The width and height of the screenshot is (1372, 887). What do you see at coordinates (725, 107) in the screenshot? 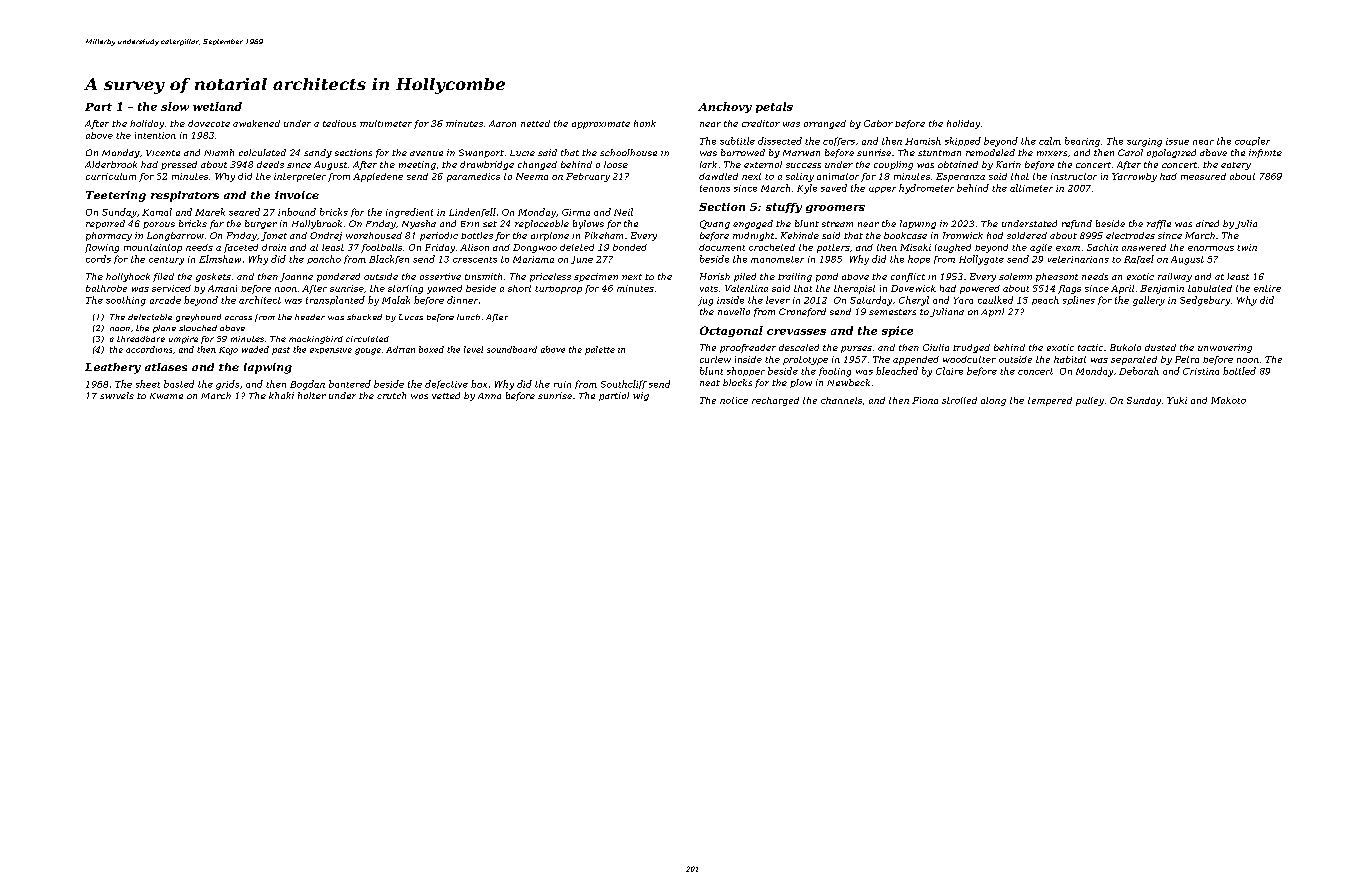
I see `Anchovy` at bounding box center [725, 107].
